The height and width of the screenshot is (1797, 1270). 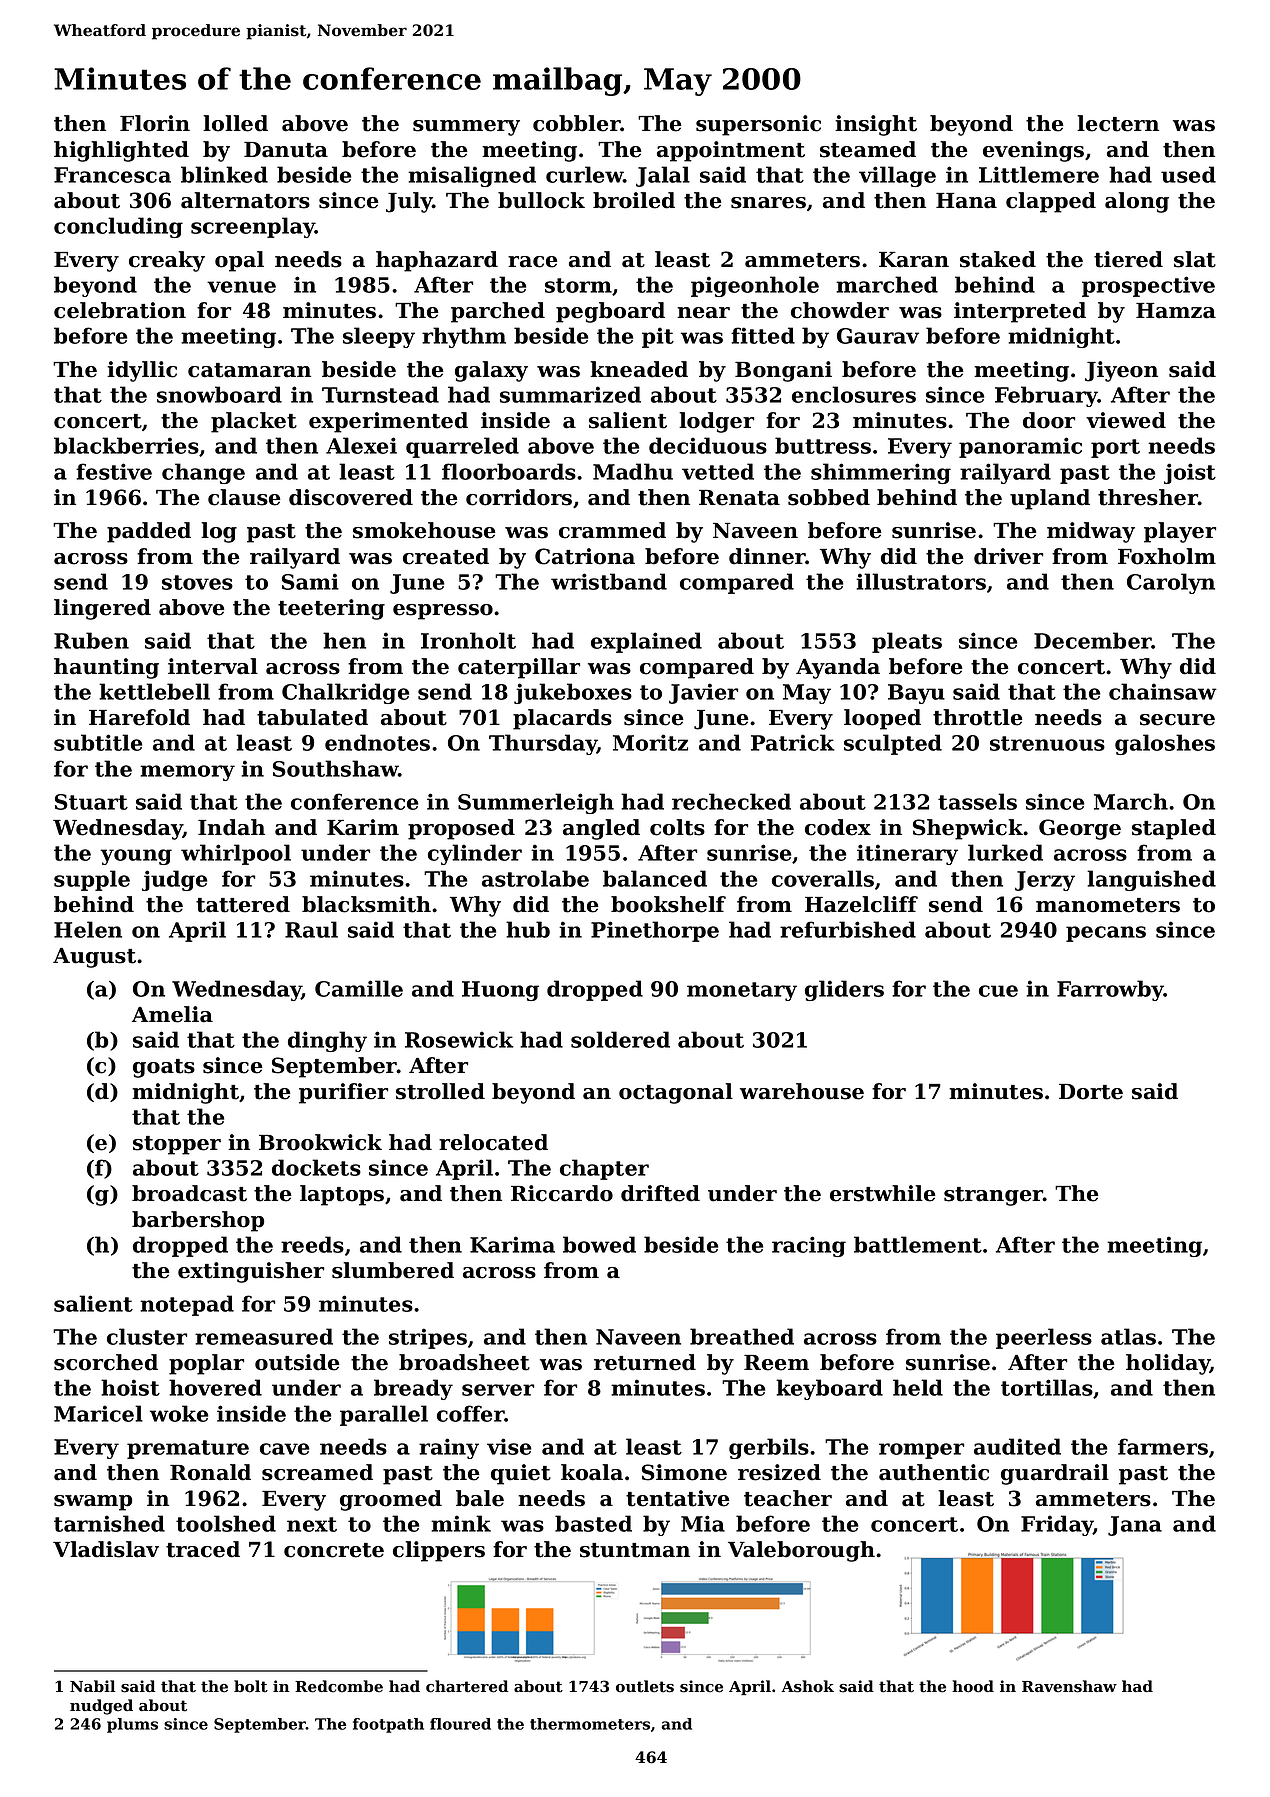 I want to click on stapled, so click(x=1174, y=829).
